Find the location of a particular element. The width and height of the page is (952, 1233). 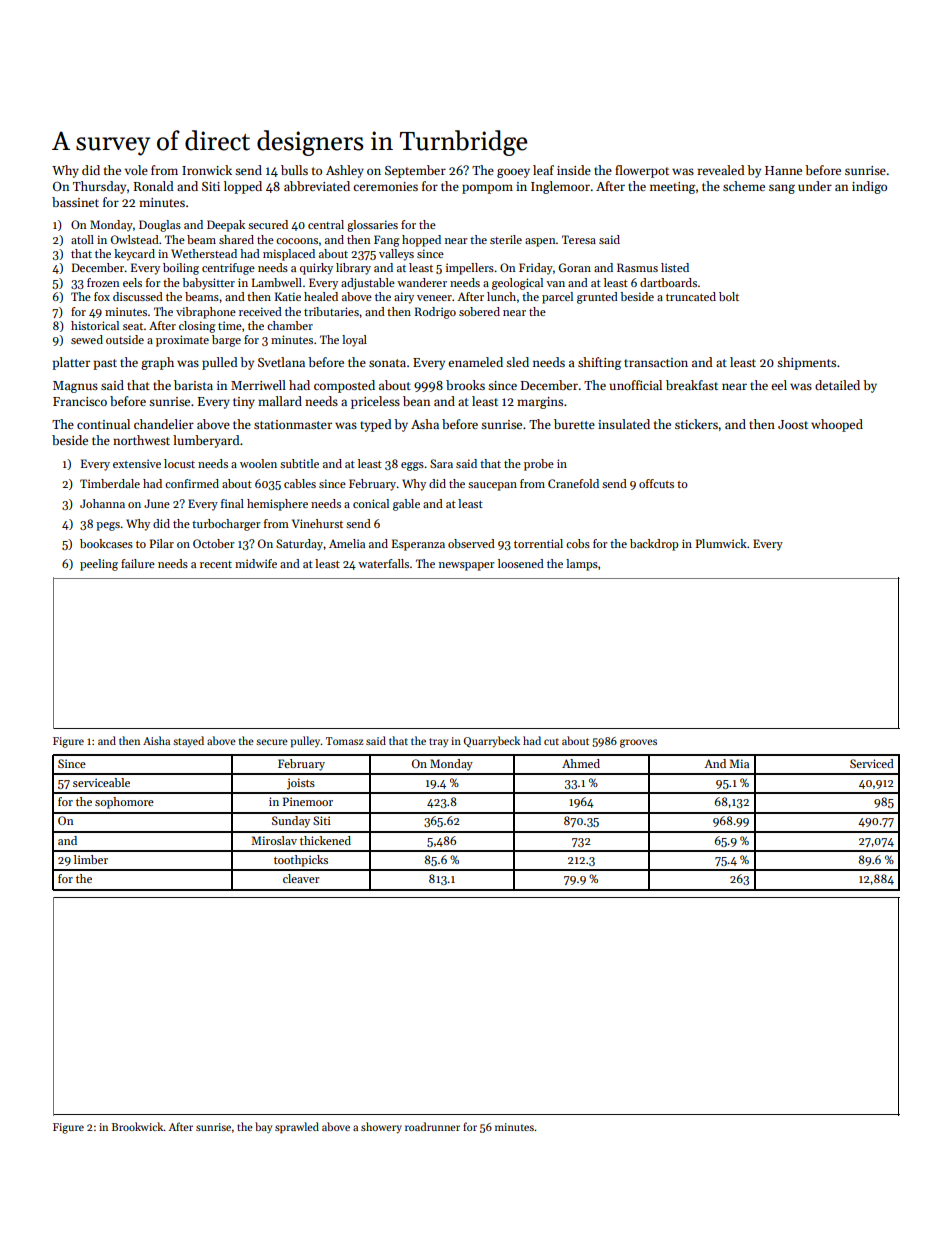

roadrunner is located at coordinates (432, 1126).
